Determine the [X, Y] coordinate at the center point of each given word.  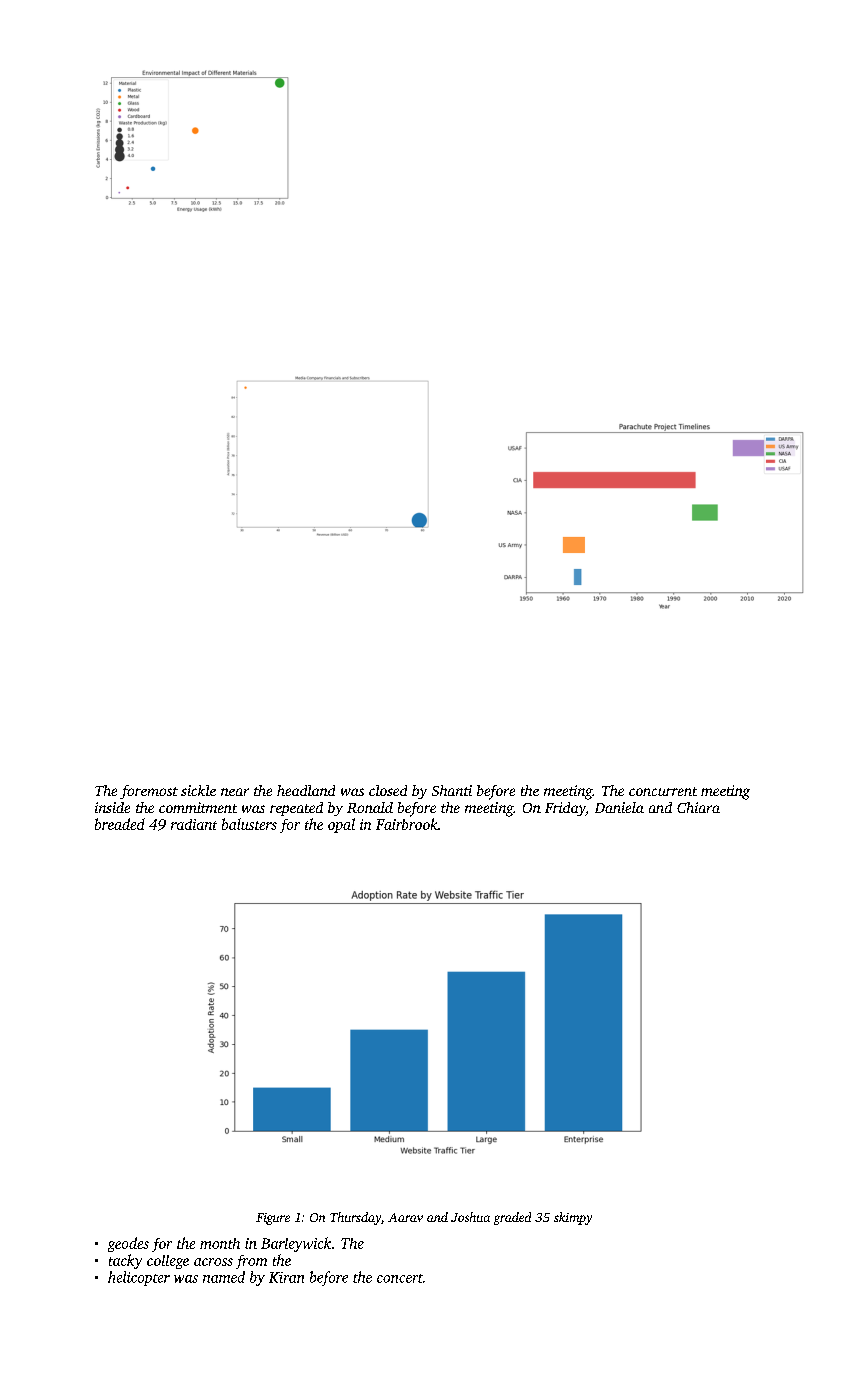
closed [388, 790]
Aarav [405, 1217]
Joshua [470, 1217]
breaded [120, 824]
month [220, 1243]
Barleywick [296, 1244]
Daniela [619, 807]
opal [341, 825]
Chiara [698, 807]
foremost [149, 792]
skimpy [573, 1218]
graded [512, 1218]
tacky [125, 1261]
